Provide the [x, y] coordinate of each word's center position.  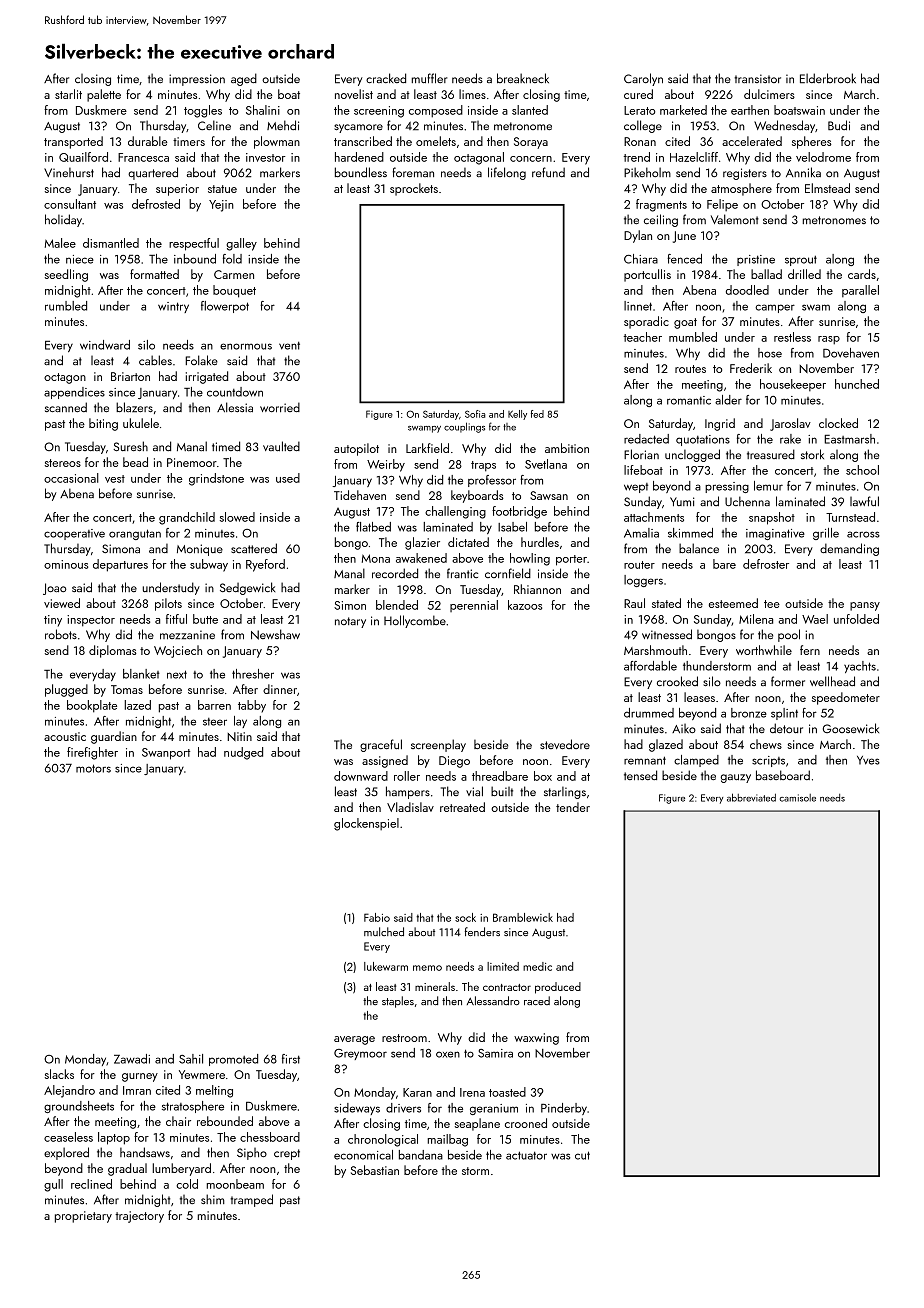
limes [472, 94]
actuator [526, 1155]
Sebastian [375, 1170]
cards [862, 274]
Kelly [517, 415]
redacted [646, 439]
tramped [251, 1200]
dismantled [111, 243]
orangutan [135, 534]
